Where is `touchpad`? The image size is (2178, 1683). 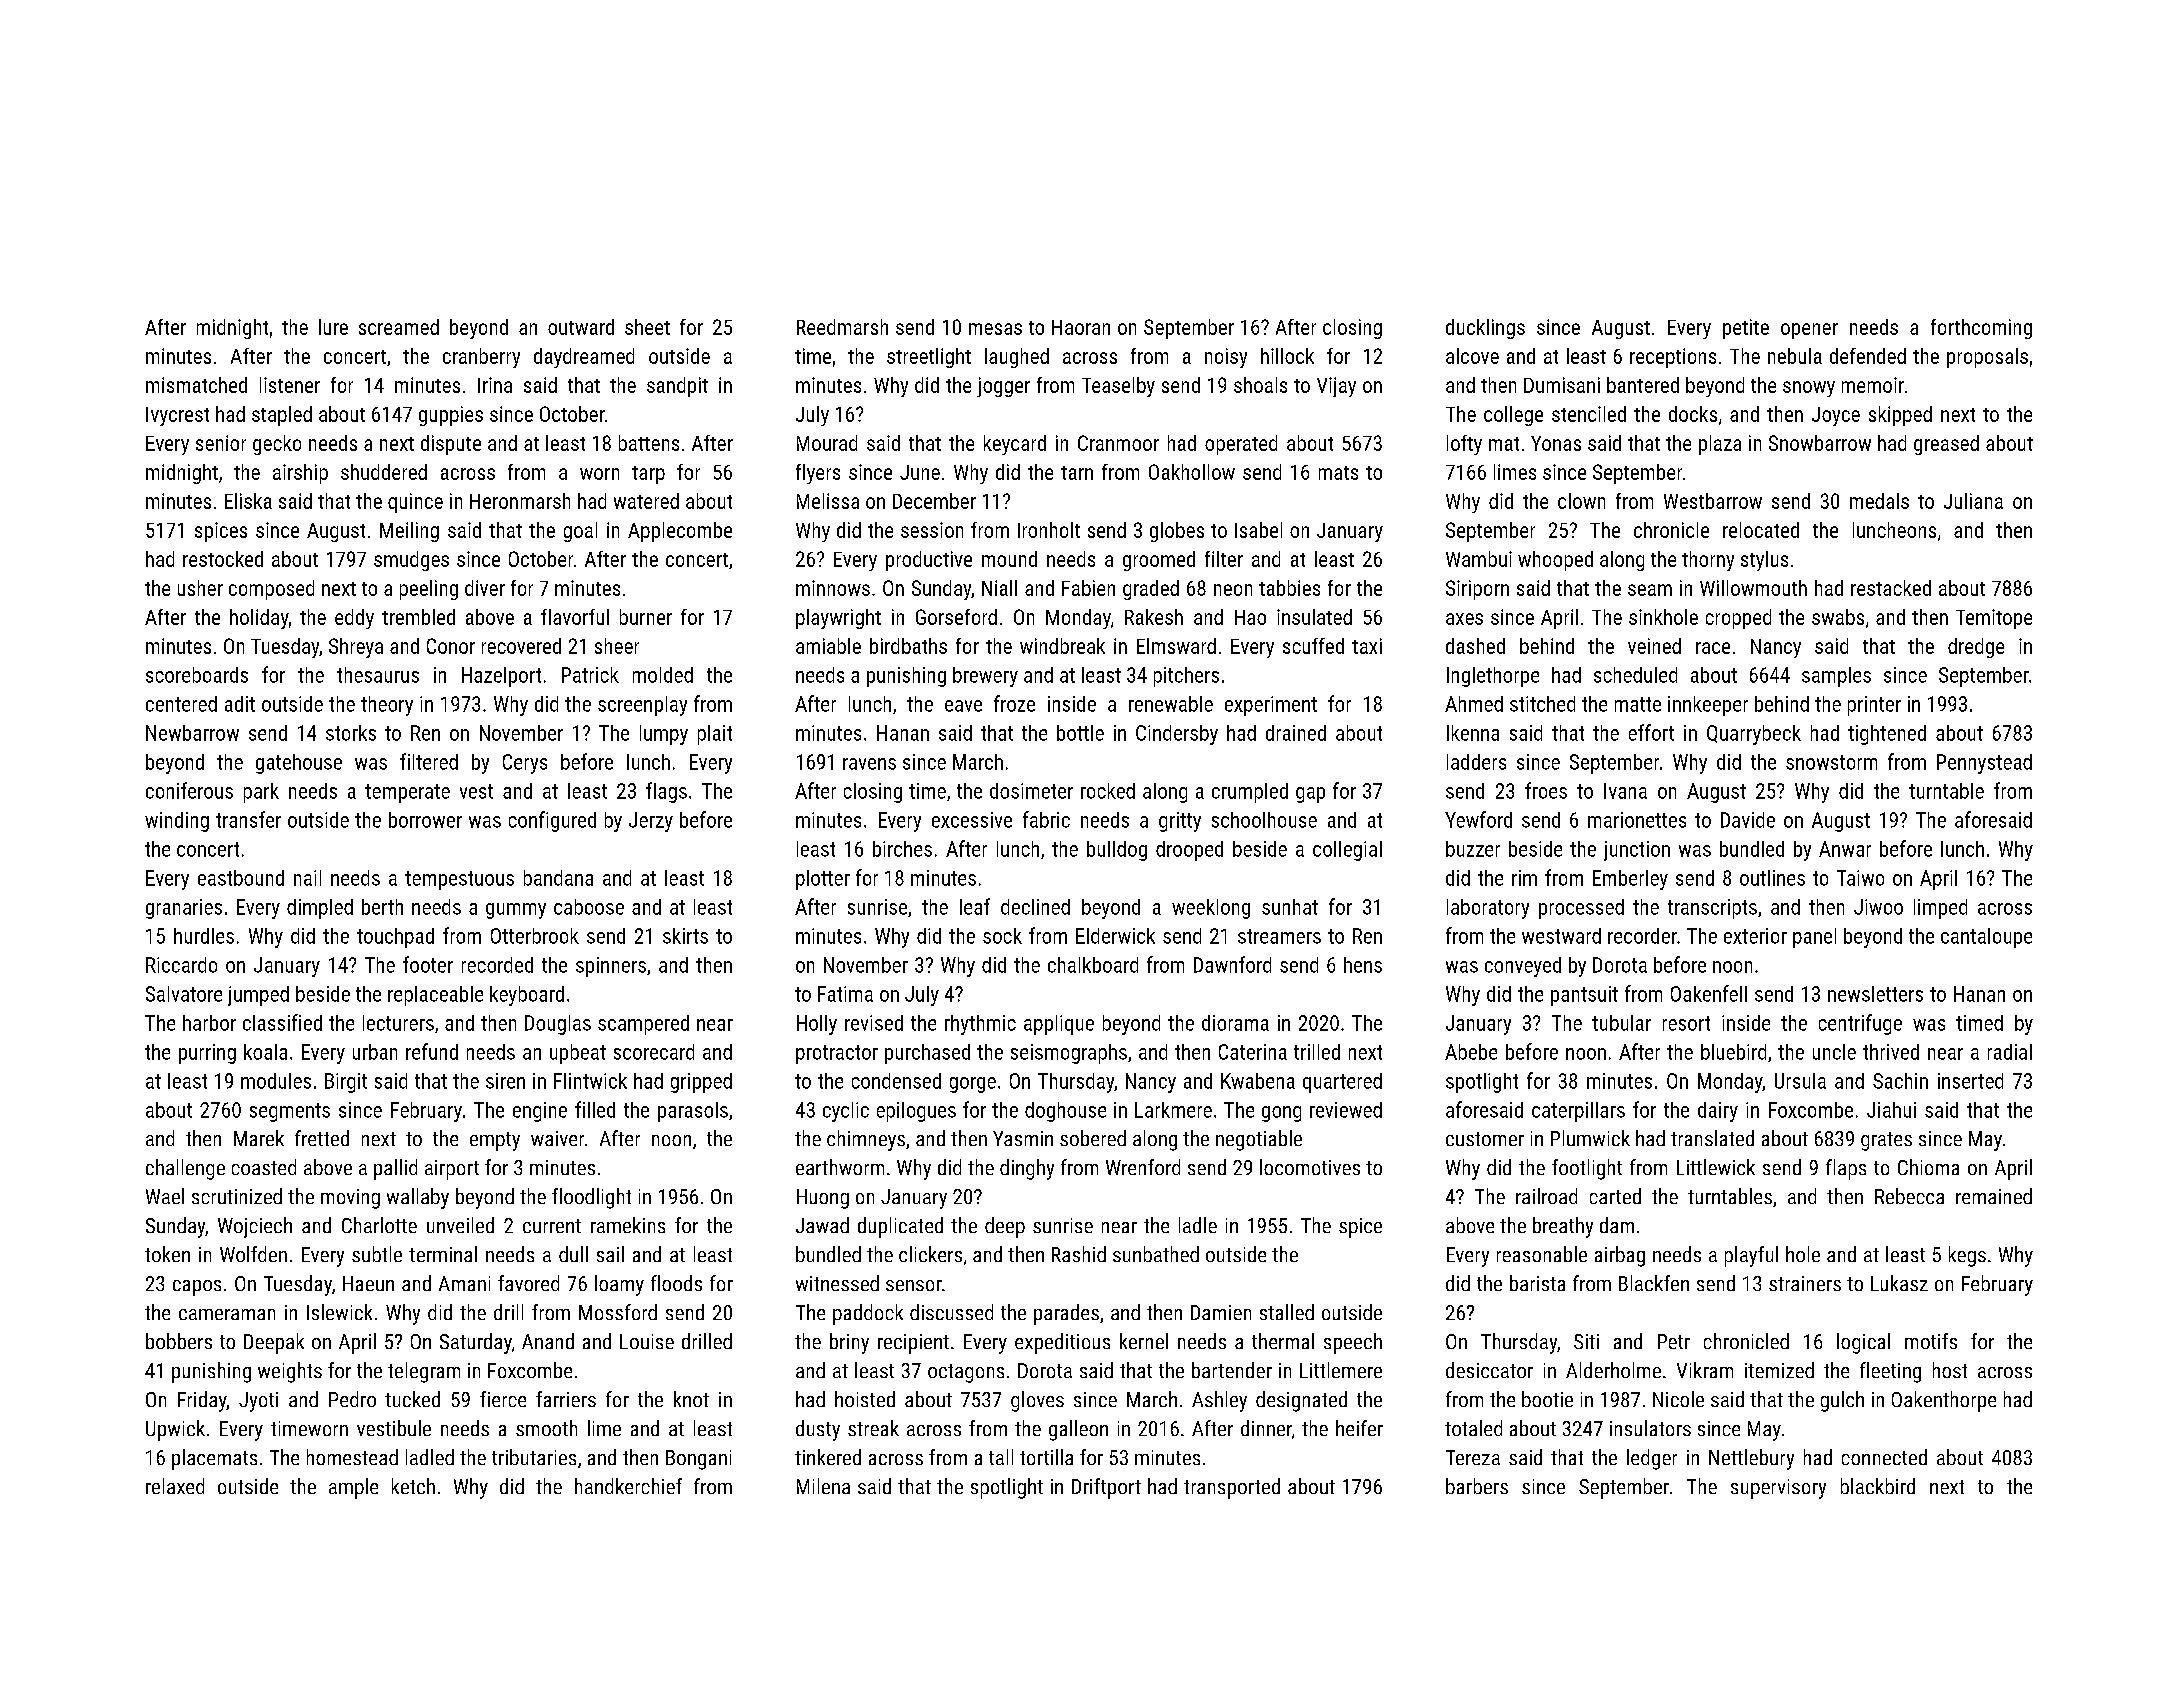
touchpad is located at coordinates (395, 938).
